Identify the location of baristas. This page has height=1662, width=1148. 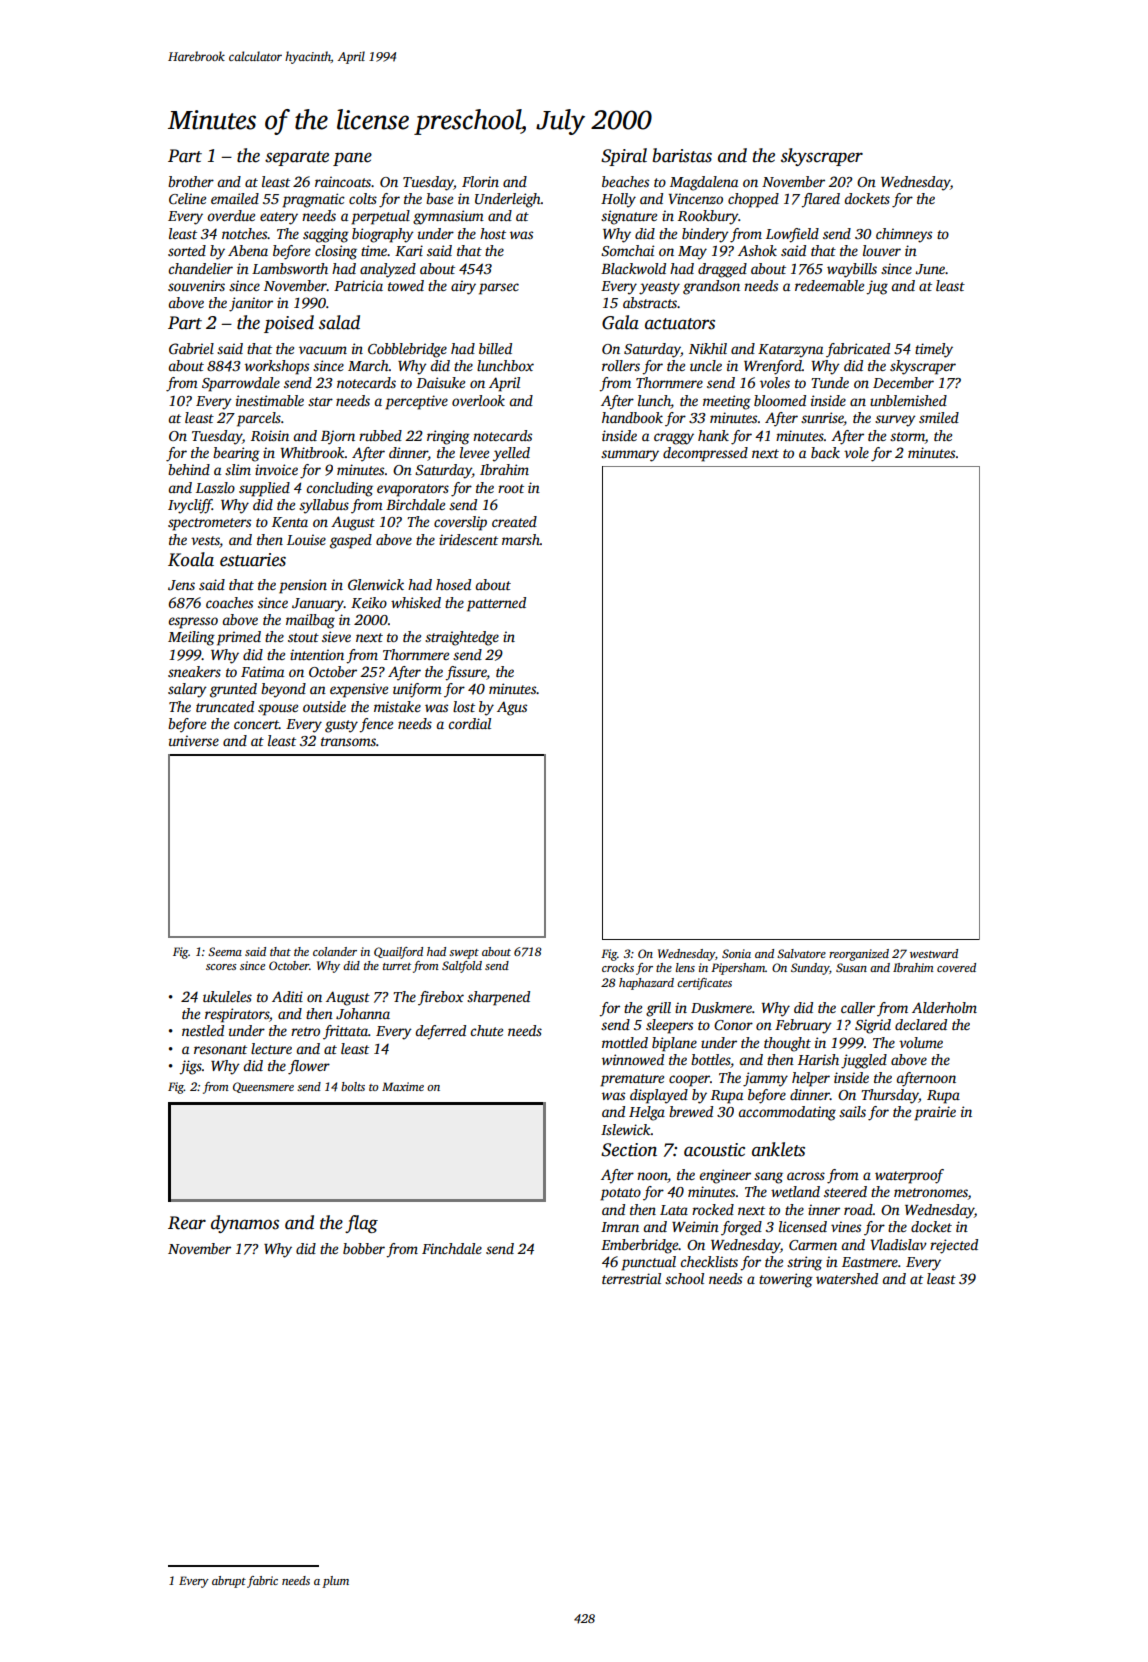
(682, 155).
